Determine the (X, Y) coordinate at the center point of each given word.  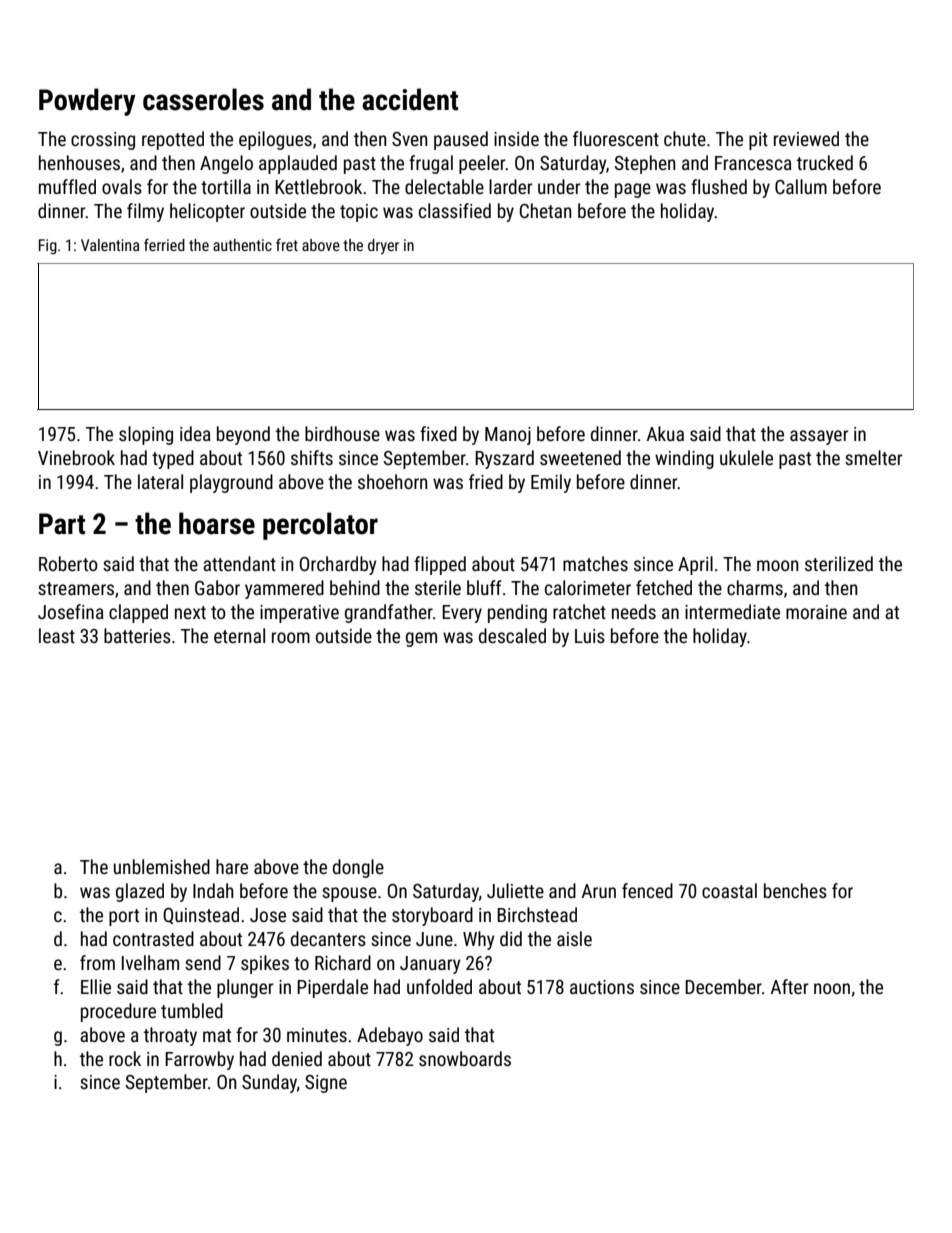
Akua (665, 433)
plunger (245, 988)
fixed (438, 433)
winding (684, 459)
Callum (801, 186)
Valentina (110, 245)
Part (62, 524)
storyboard (432, 916)
